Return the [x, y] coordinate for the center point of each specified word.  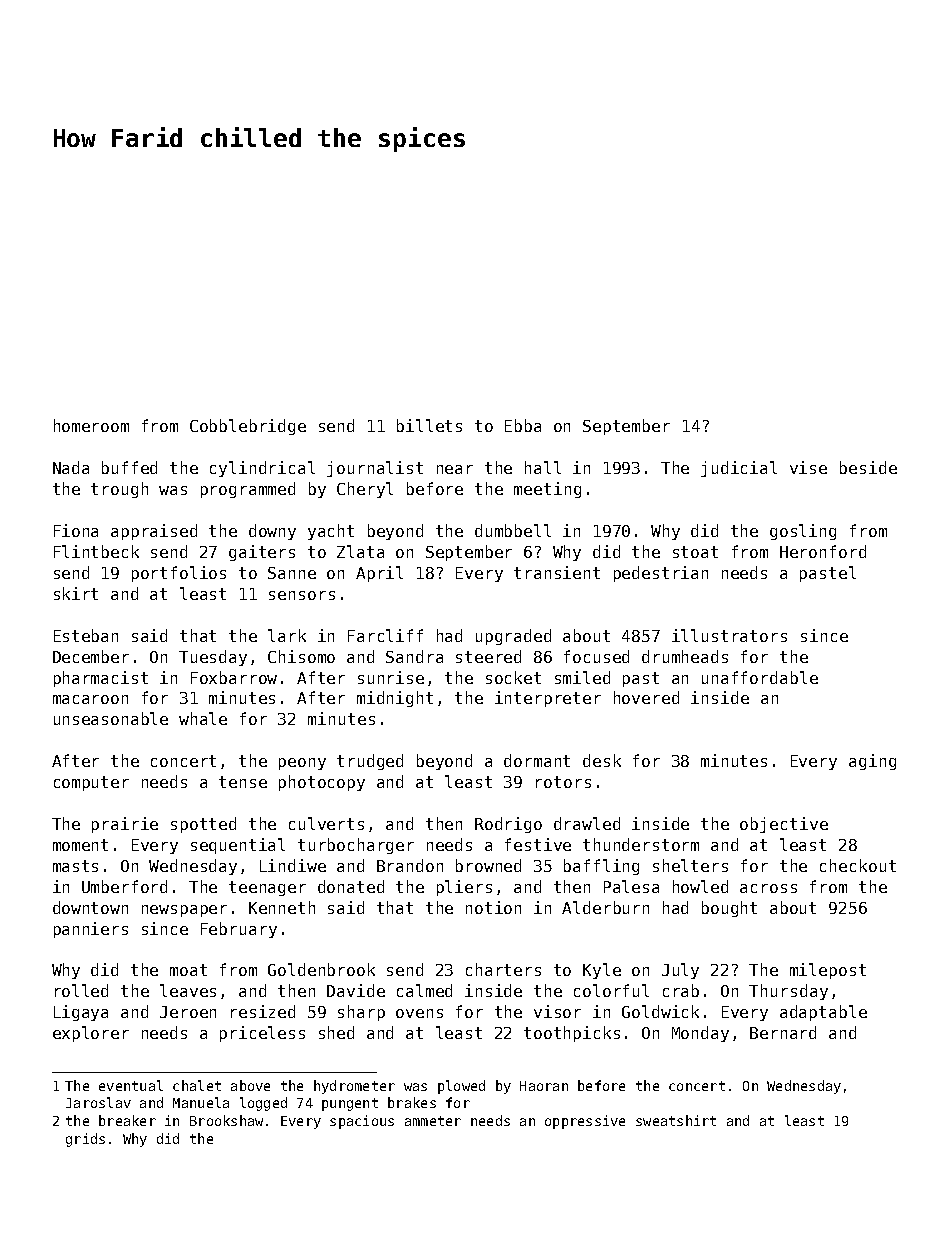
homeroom [91, 425]
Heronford [823, 551]
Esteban [86, 635]
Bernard [783, 1032]
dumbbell [513, 530]
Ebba [523, 425]
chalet [197, 1085]
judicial [739, 469]
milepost [828, 971]
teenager [267, 888]
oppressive [585, 1122]
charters [503, 969]
